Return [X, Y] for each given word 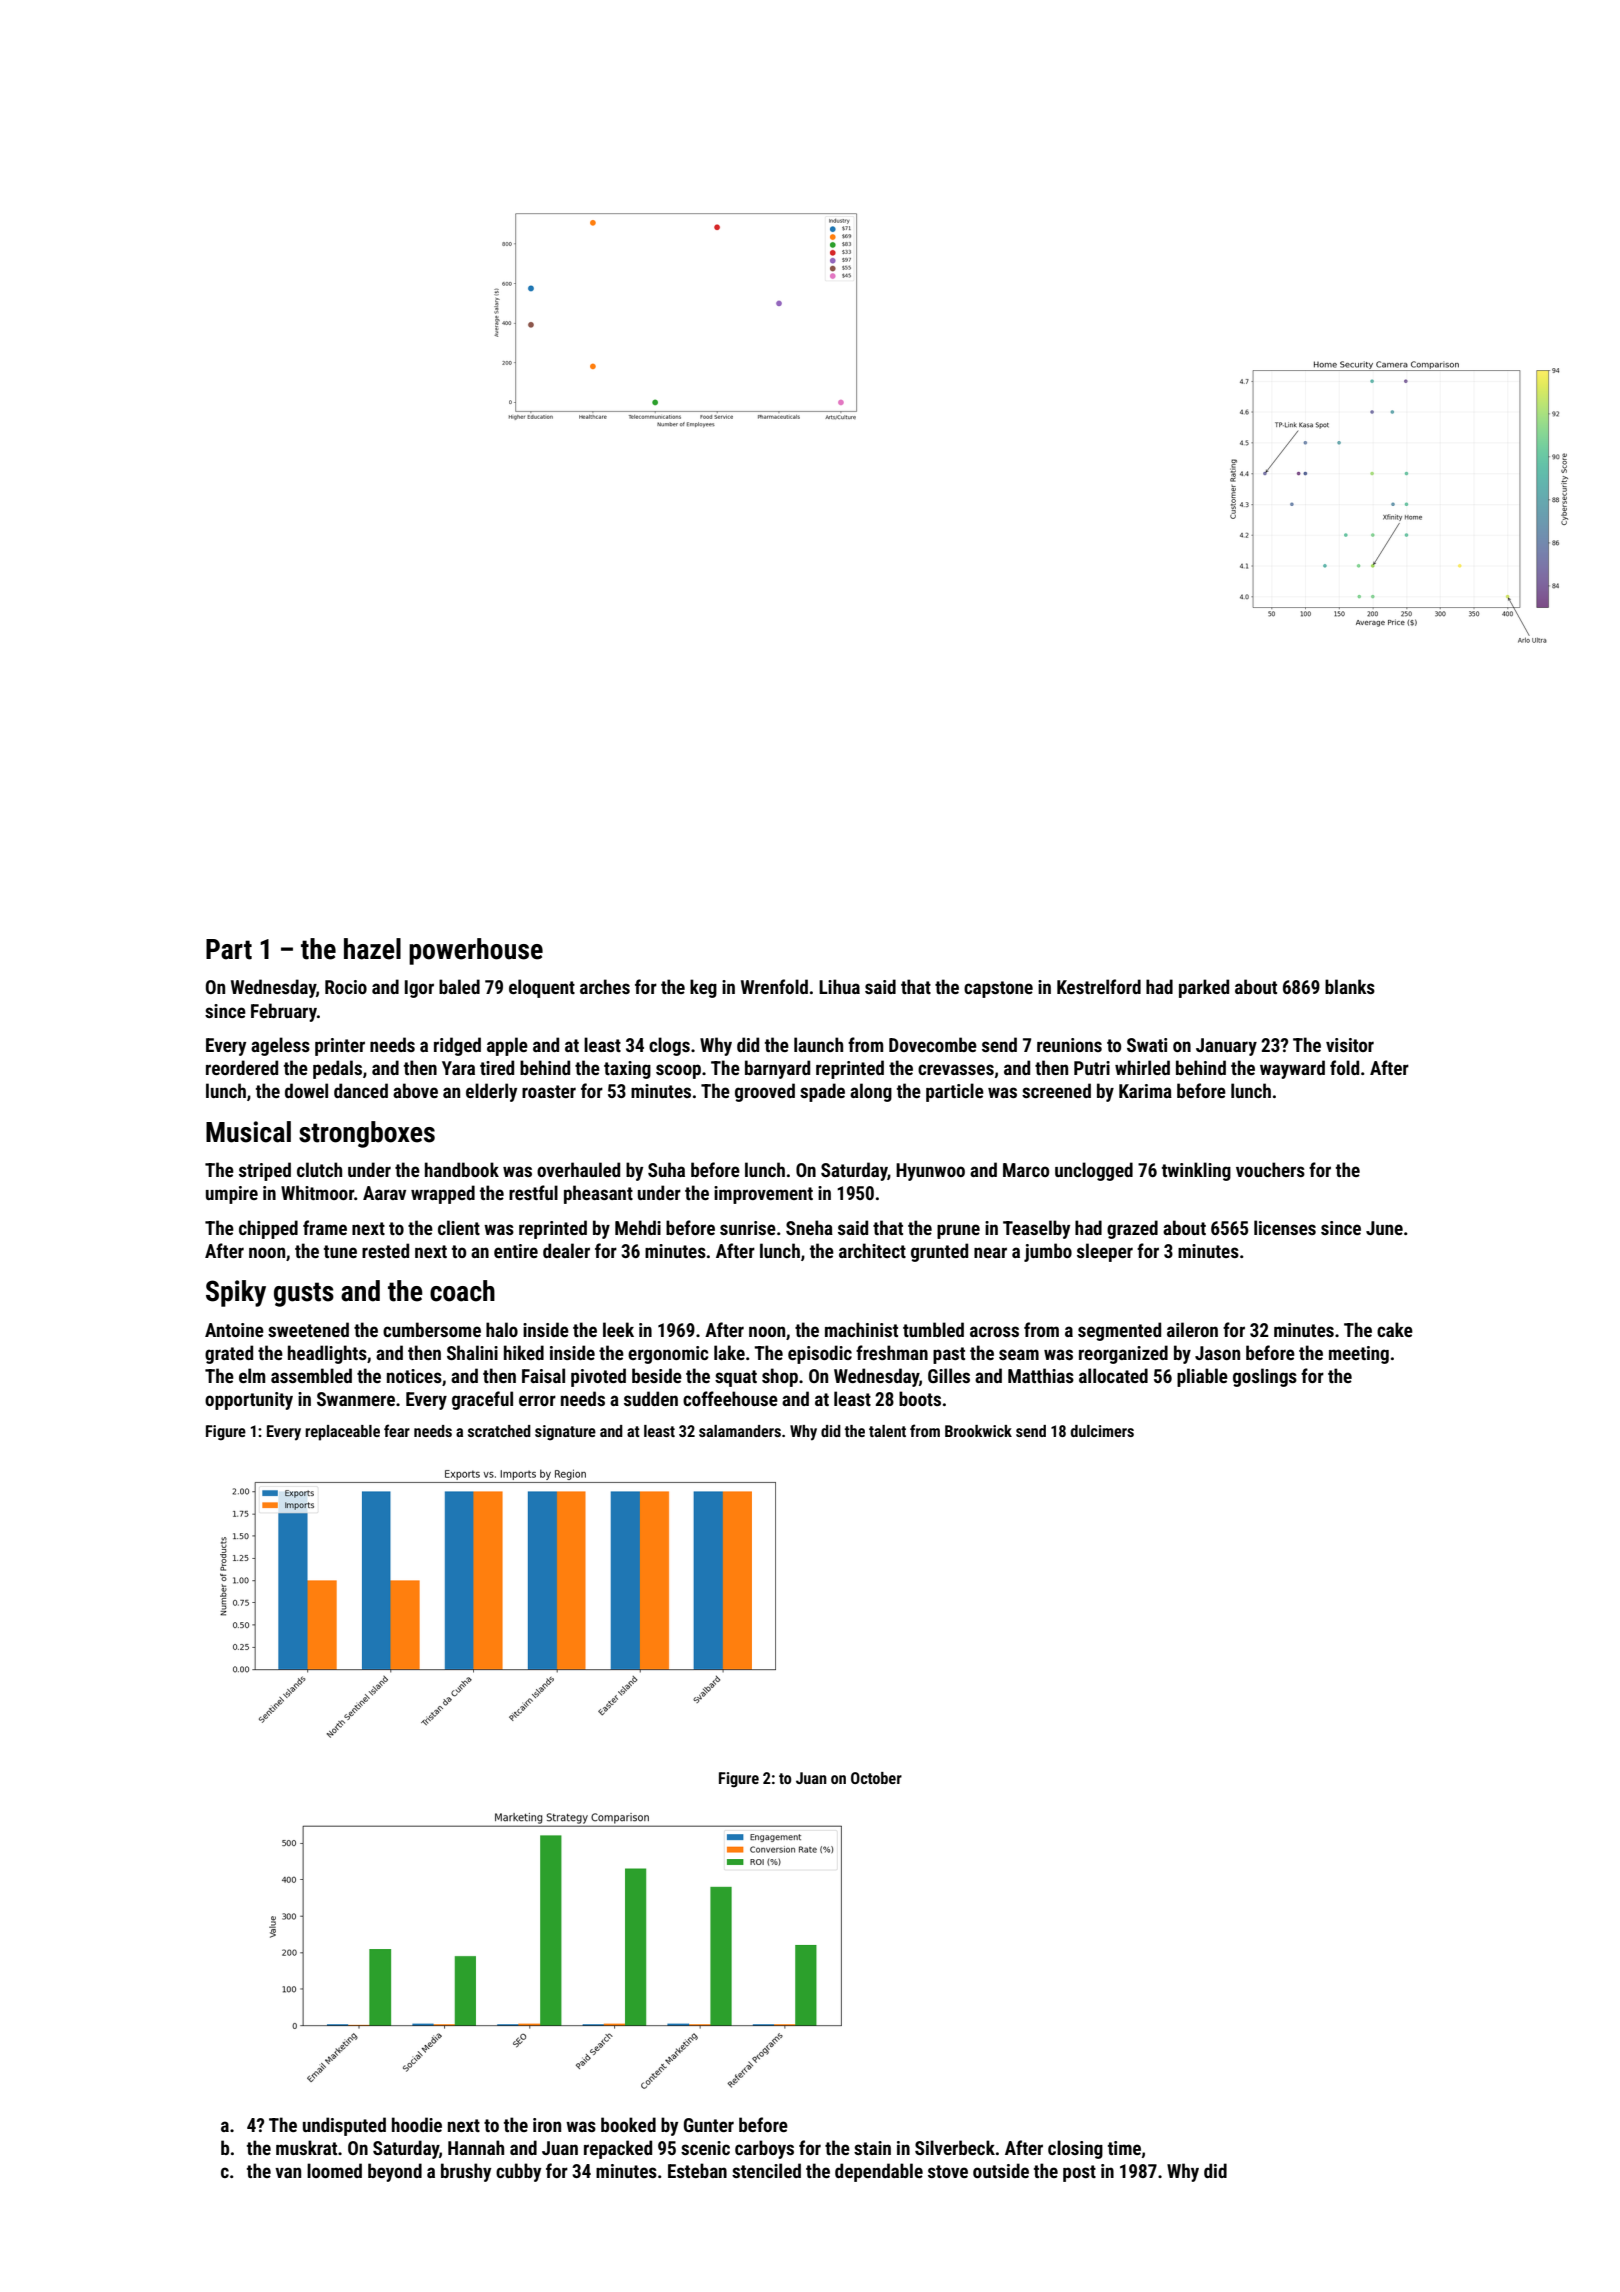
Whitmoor [317, 1192]
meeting [1359, 1355]
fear [397, 1430]
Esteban [697, 2170]
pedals [337, 1069]
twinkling [1196, 1171]
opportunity [249, 1401]
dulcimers [1102, 1431]
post [1079, 2173]
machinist [861, 1329]
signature [565, 1433]
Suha [666, 1169]
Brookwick [978, 1431]
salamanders [740, 1431]
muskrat [306, 2147]
